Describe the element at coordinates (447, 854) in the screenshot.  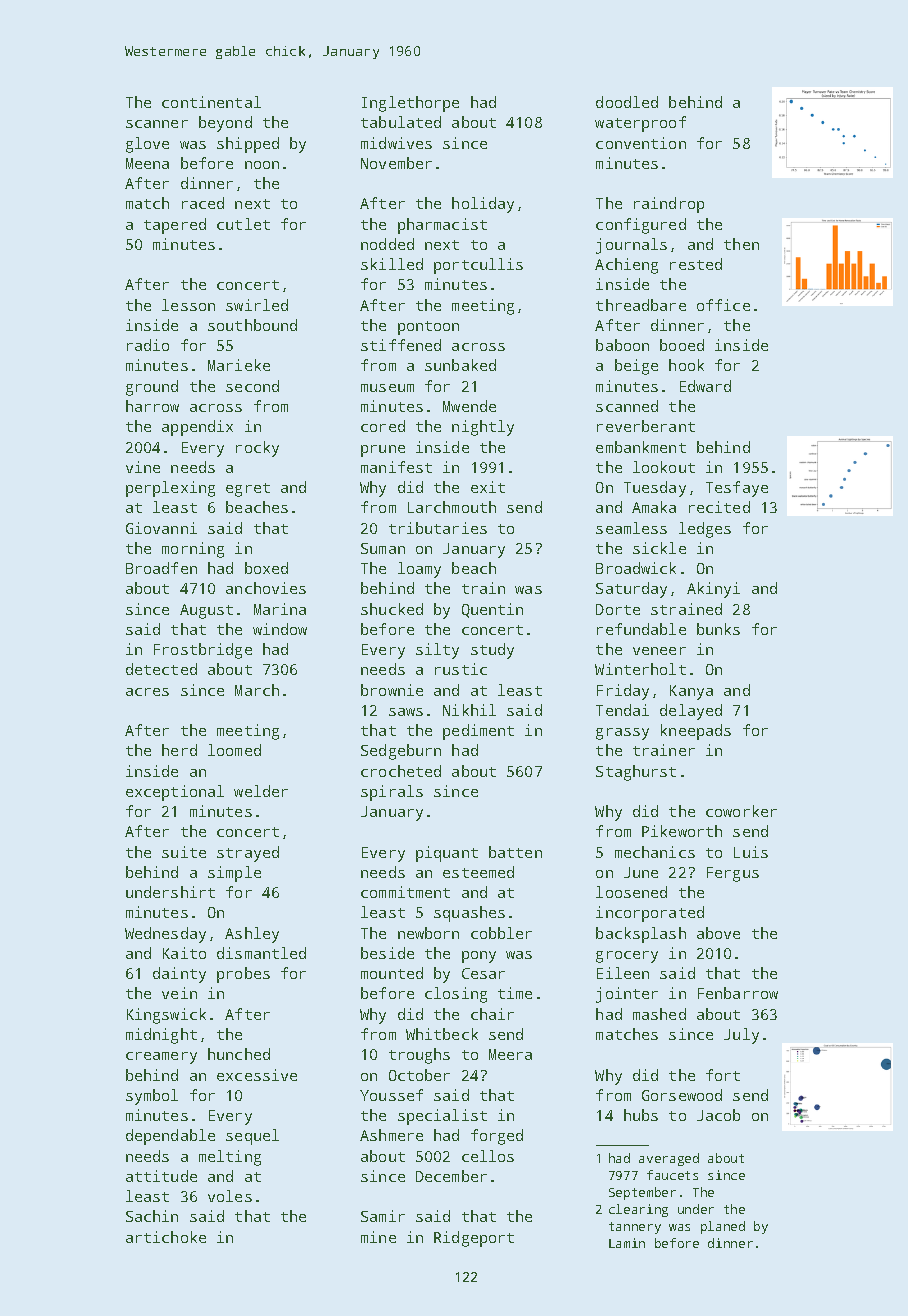
I see `piquant` at that location.
